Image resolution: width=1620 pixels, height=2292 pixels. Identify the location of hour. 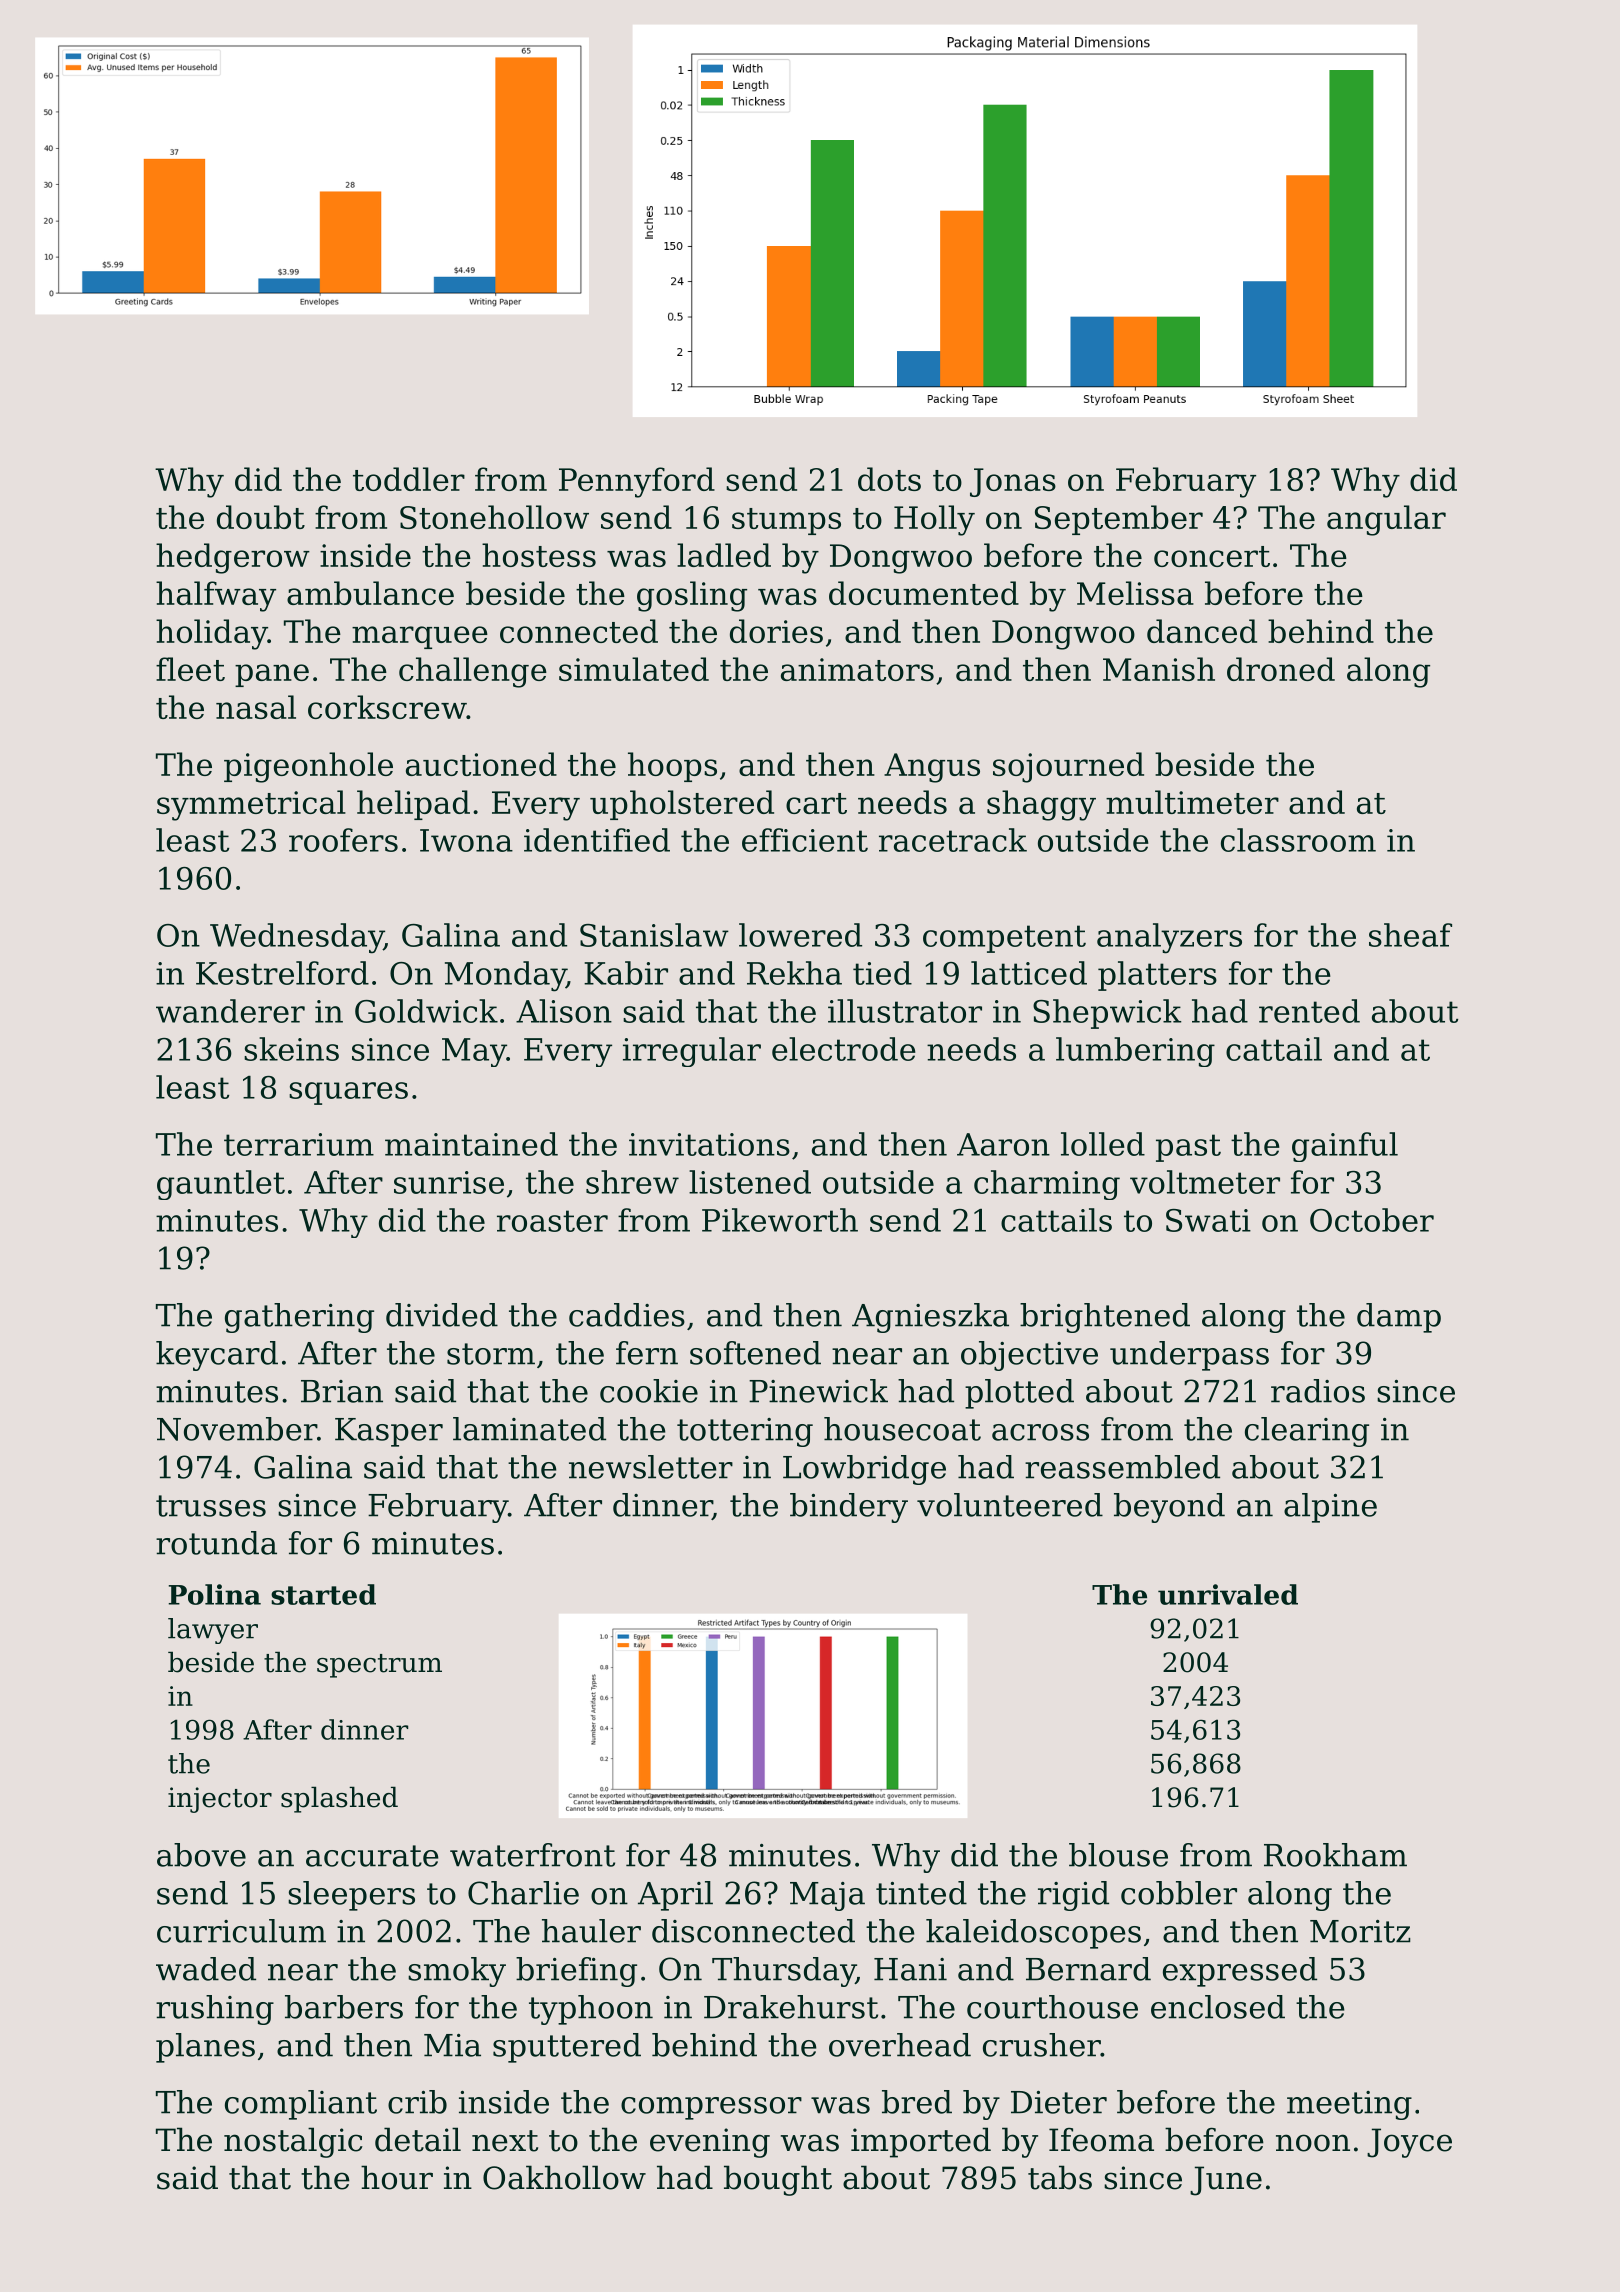
(397, 2177).
